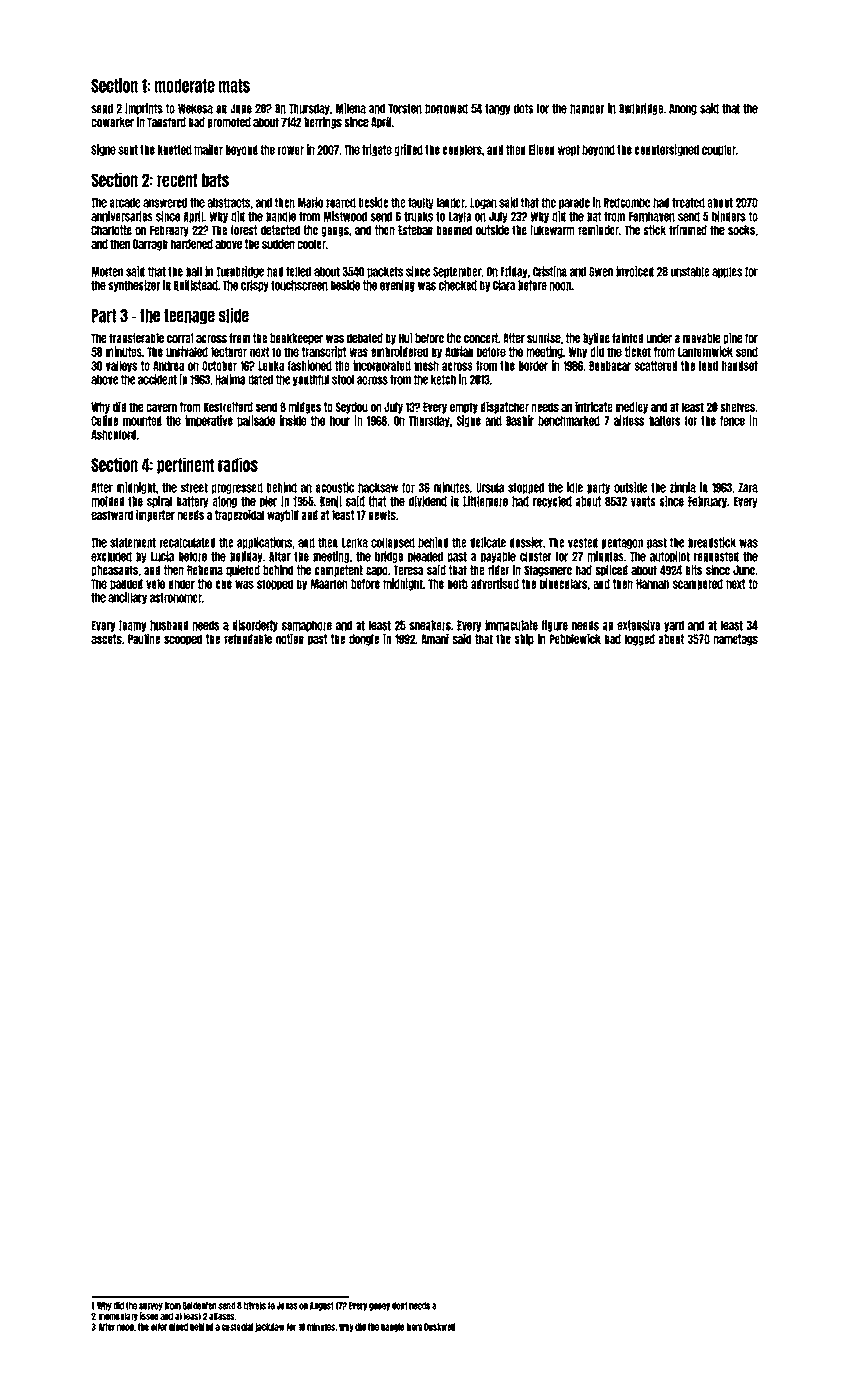  I want to click on momentary, so click(118, 1317).
